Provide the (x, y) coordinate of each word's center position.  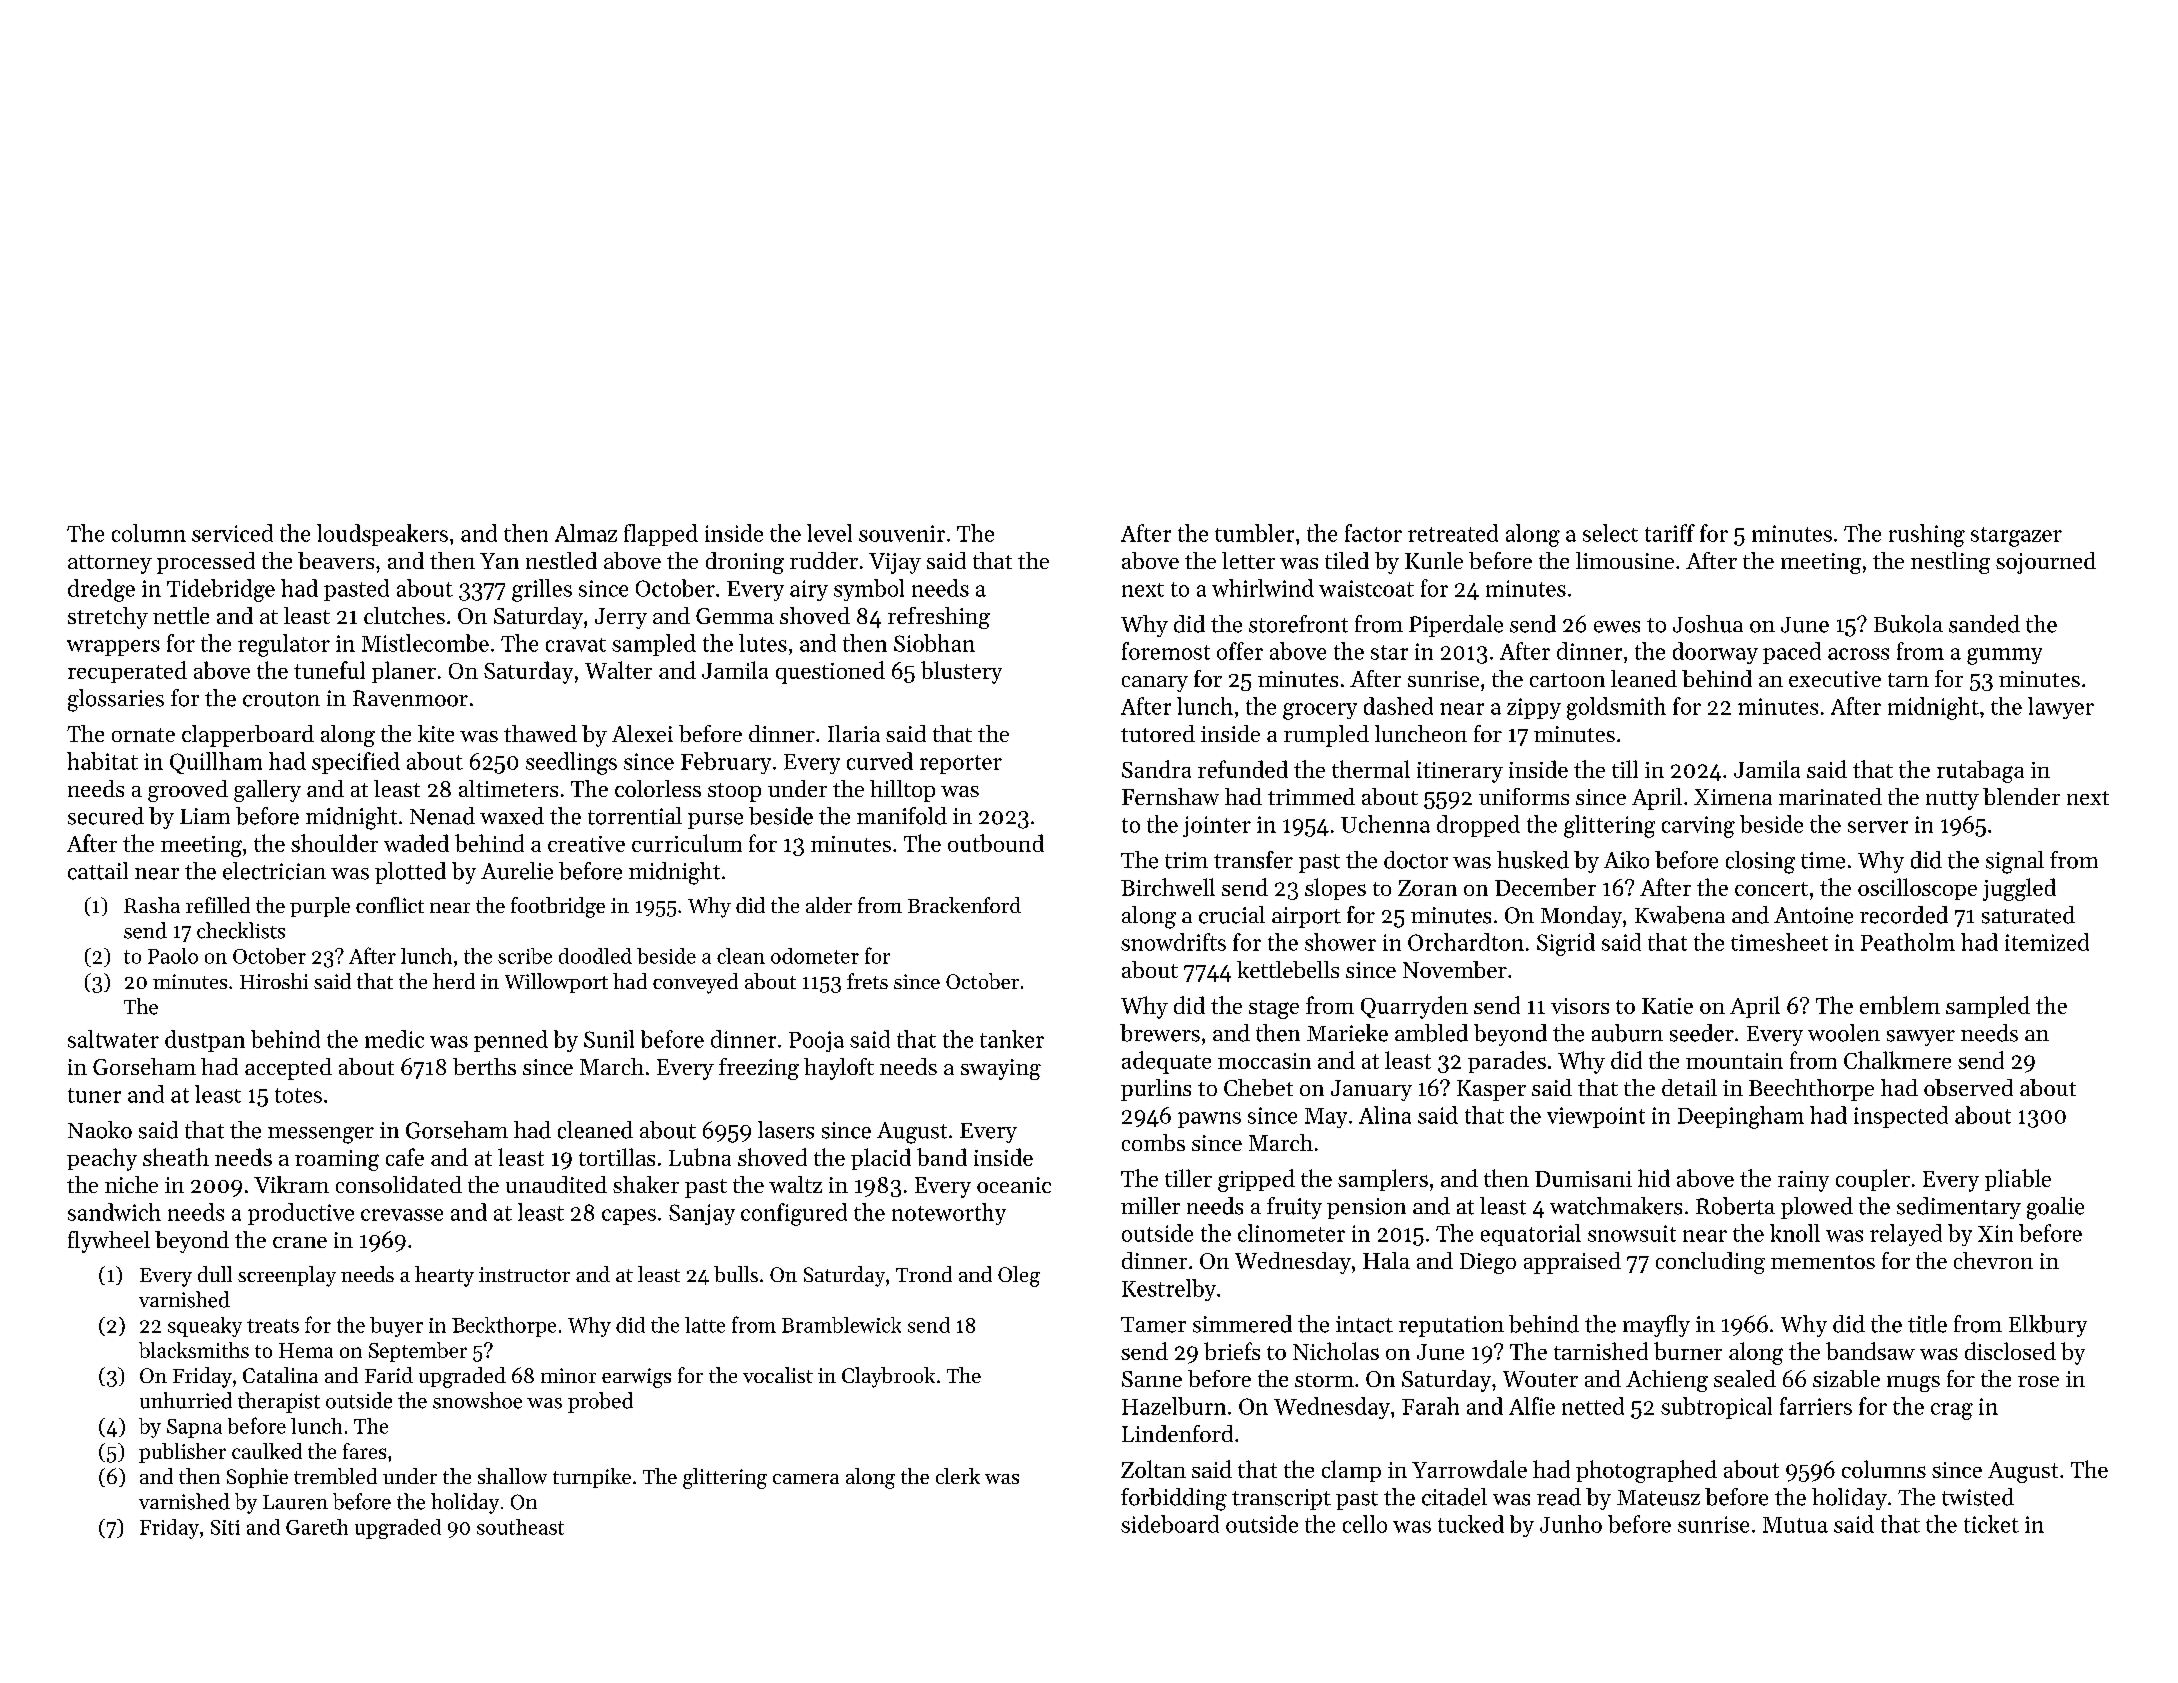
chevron (1993, 1260)
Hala (1386, 1260)
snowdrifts (1173, 942)
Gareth (317, 1527)
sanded (1984, 624)
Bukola (1908, 624)
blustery (961, 672)
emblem (1900, 1005)
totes (298, 1095)
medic (394, 1039)
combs (1153, 1142)
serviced (232, 533)
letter (1248, 560)
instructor (524, 1274)
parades (1507, 1062)
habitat (102, 761)
